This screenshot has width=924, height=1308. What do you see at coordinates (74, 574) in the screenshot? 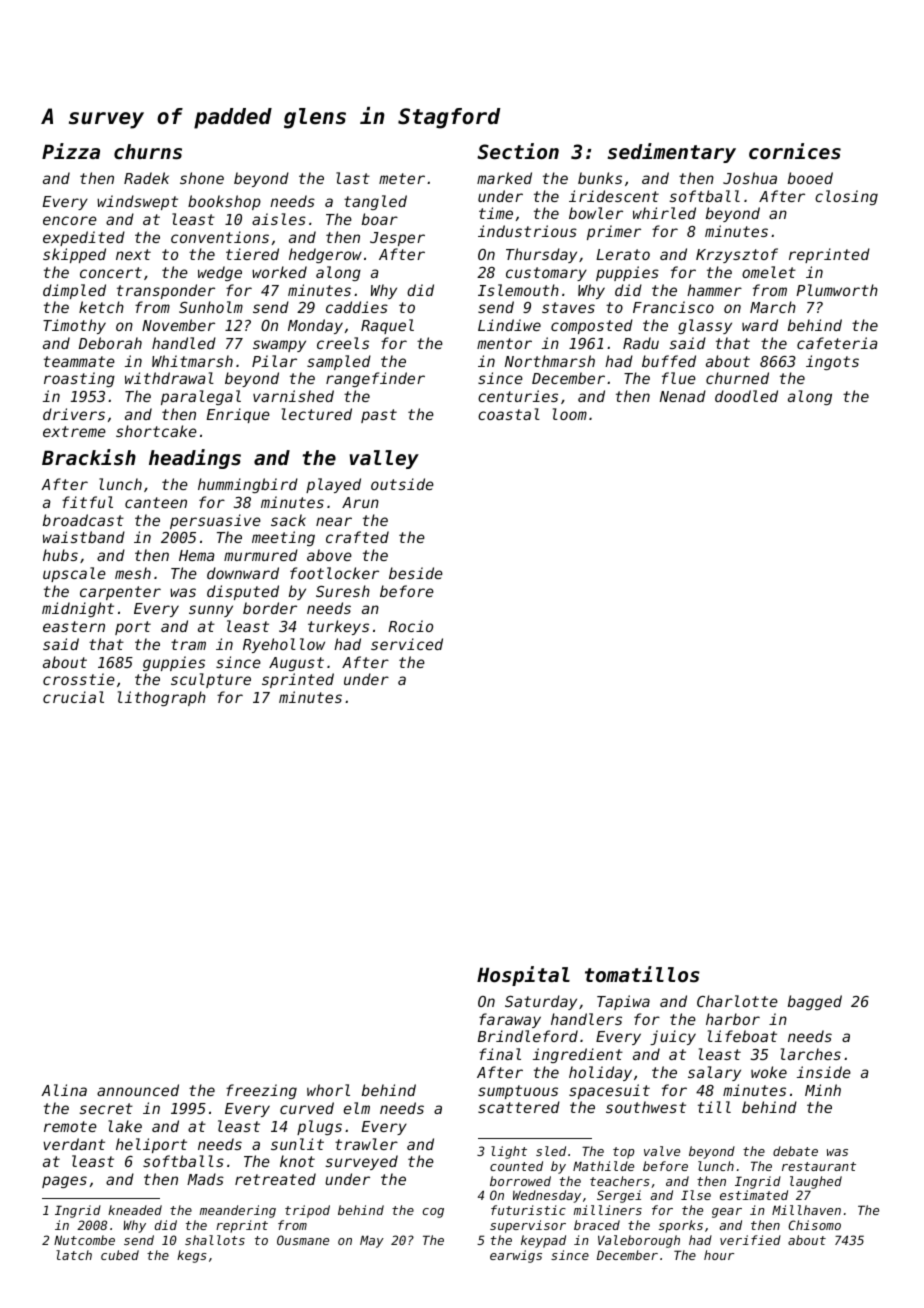
I see `upscale` at bounding box center [74, 574].
